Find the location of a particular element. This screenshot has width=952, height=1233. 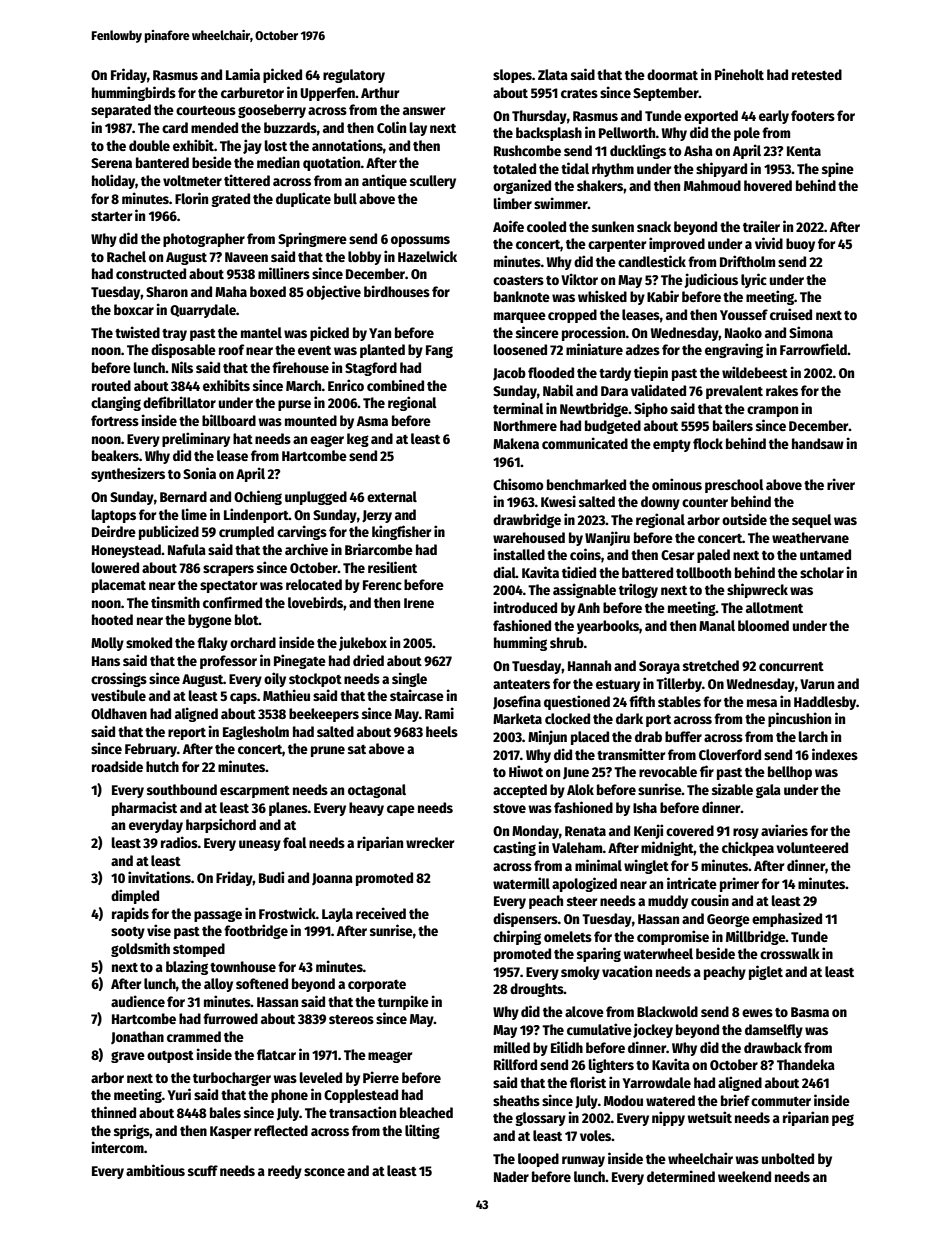

Pineholt is located at coordinates (739, 74).
